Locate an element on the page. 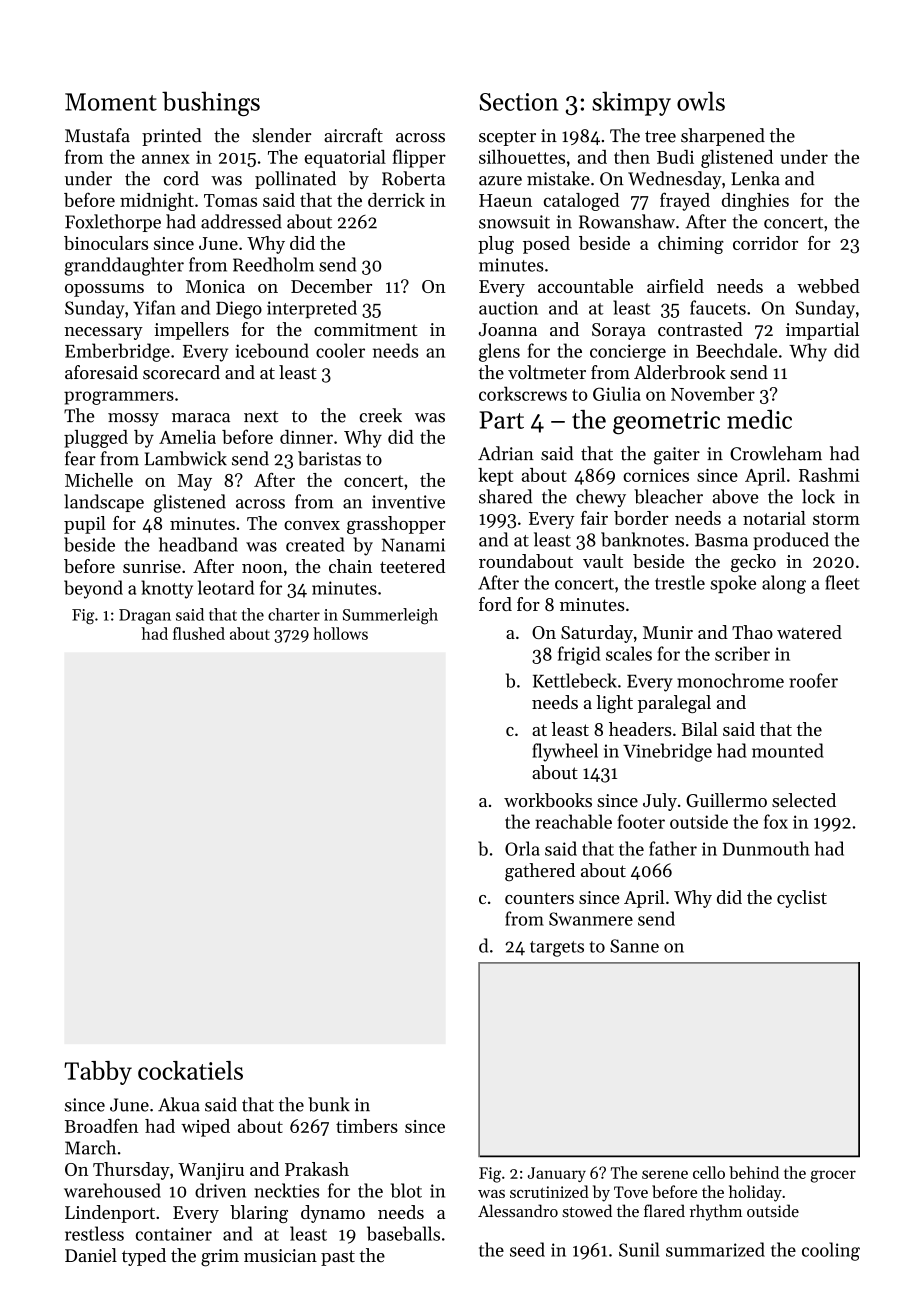 The height and width of the page is (1308, 924). December is located at coordinates (331, 286).
